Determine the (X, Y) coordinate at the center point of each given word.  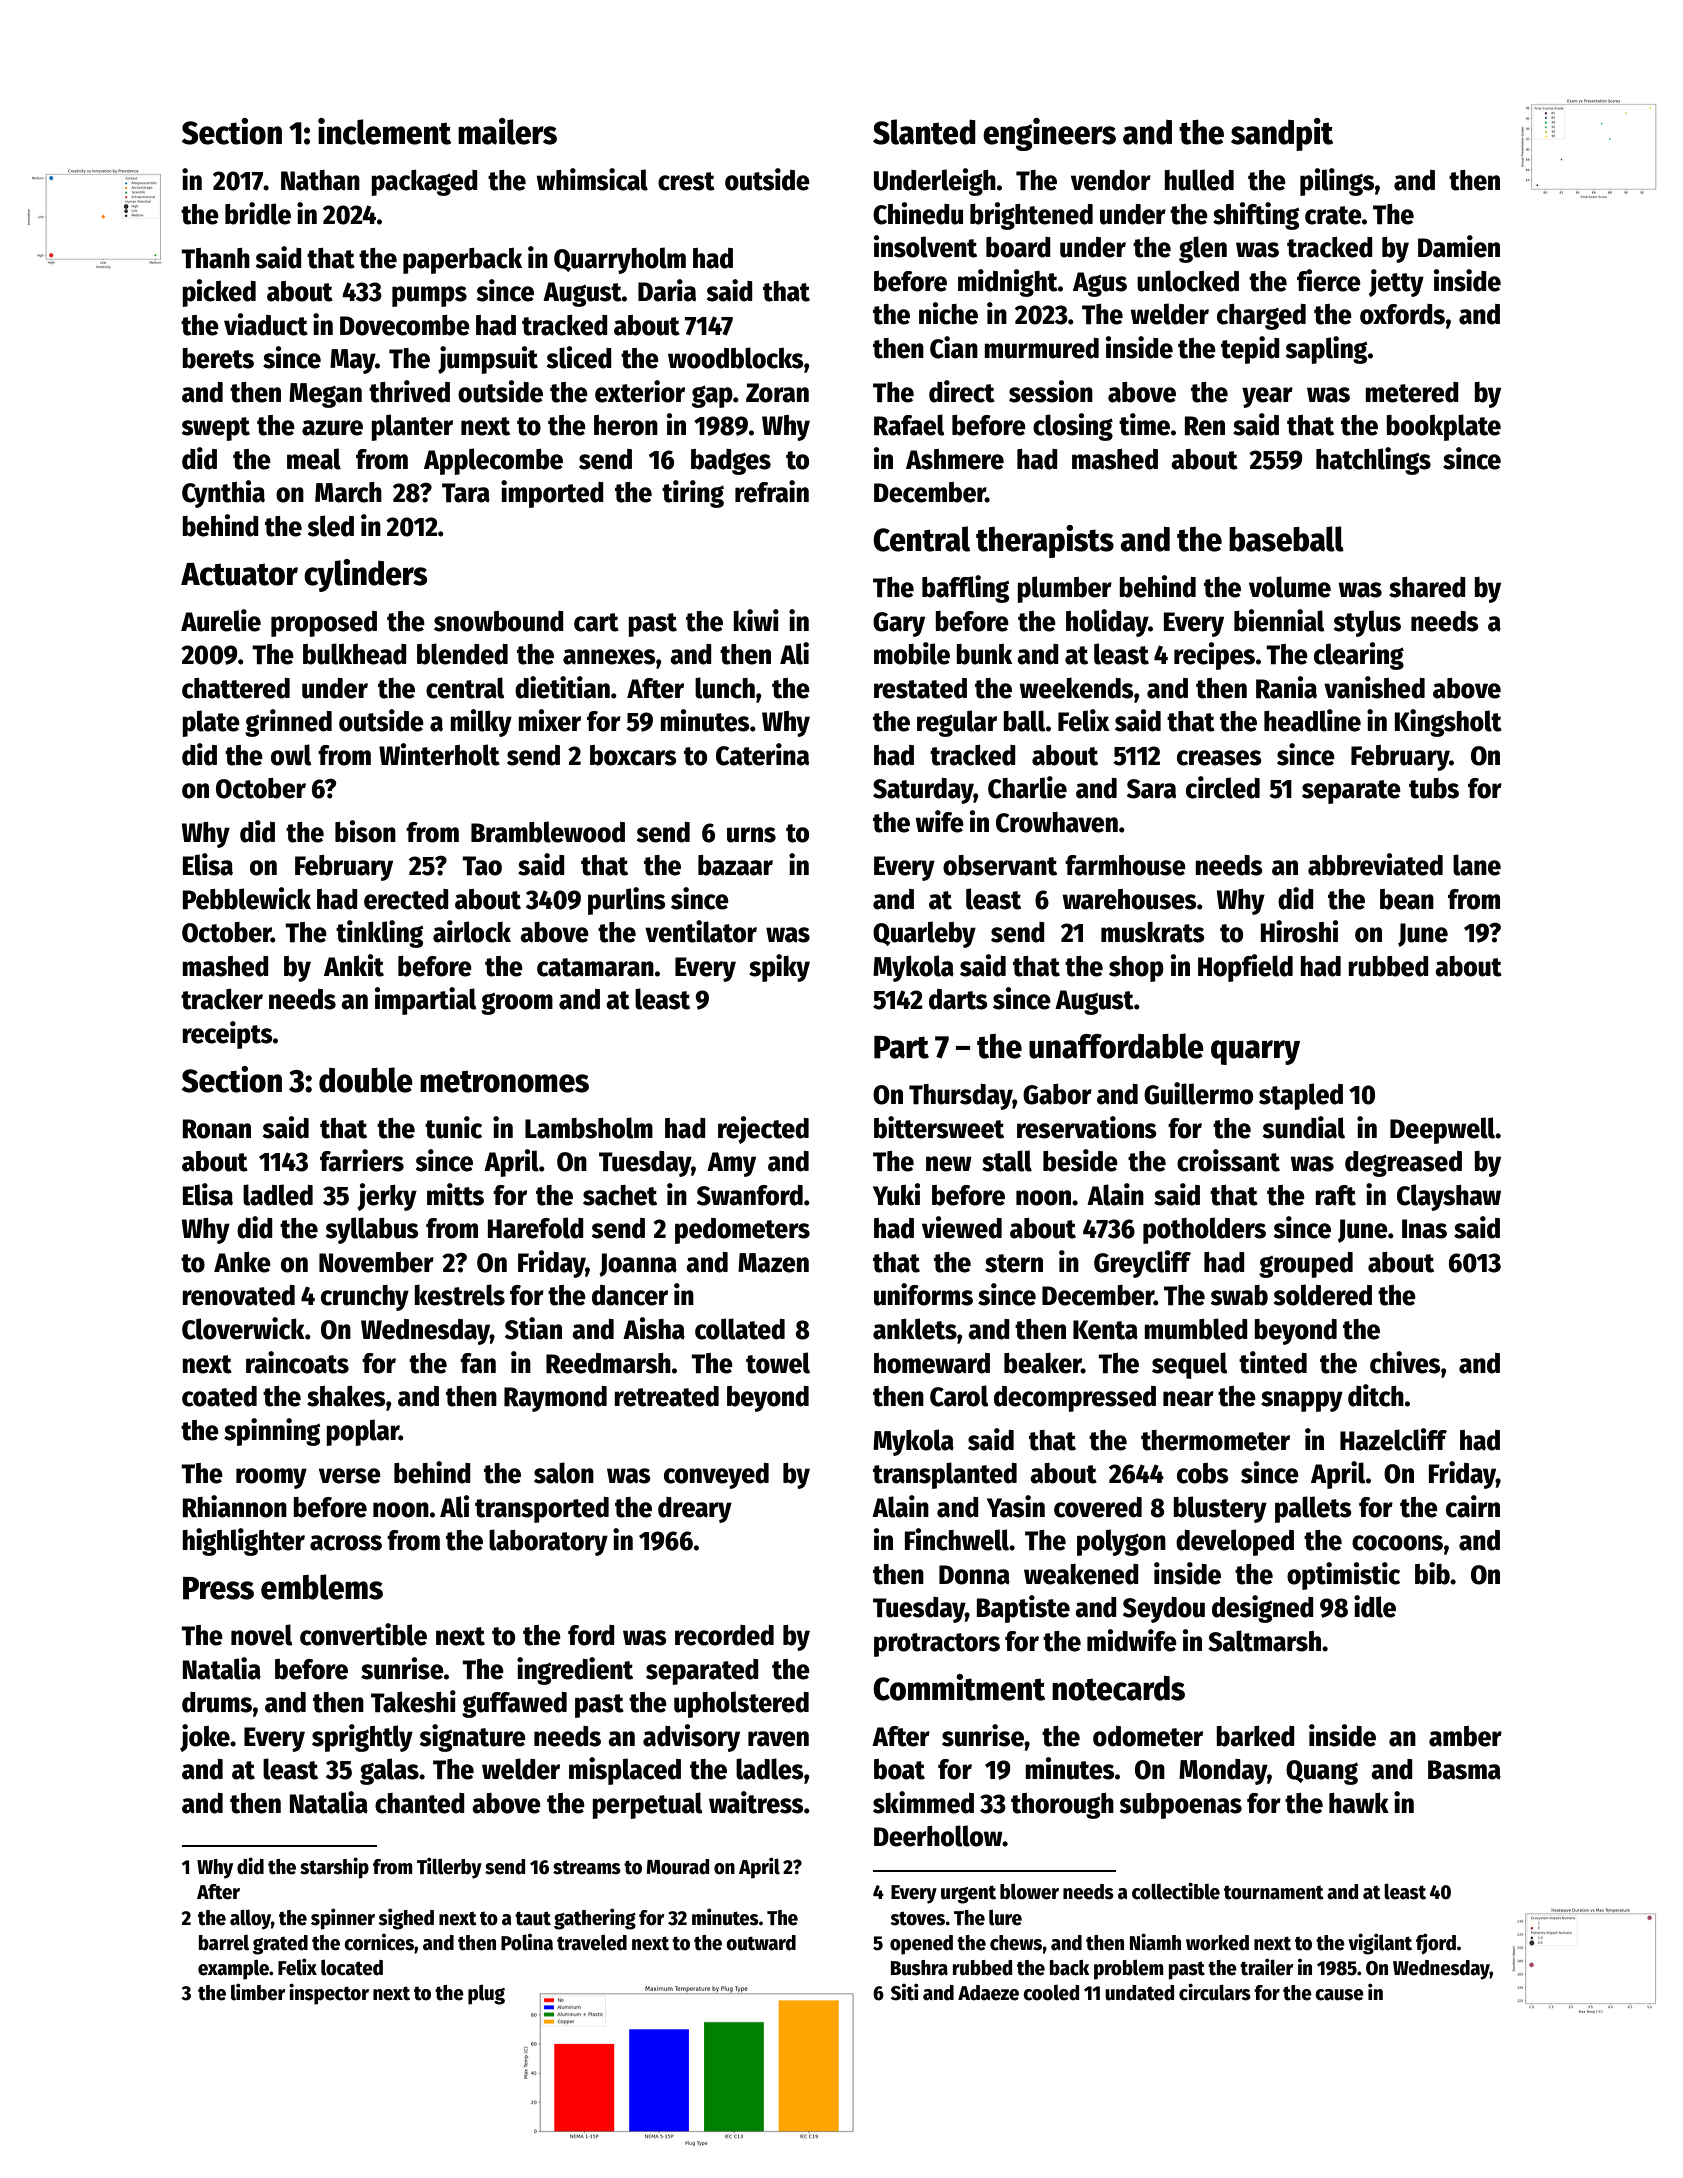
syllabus (372, 1230)
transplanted (945, 1475)
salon (564, 1473)
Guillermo (1198, 1093)
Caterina (762, 754)
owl (291, 755)
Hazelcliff (1393, 1439)
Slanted (924, 132)
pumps (429, 296)
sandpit (1282, 134)
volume (1290, 587)
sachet (620, 1195)
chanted (420, 1803)
